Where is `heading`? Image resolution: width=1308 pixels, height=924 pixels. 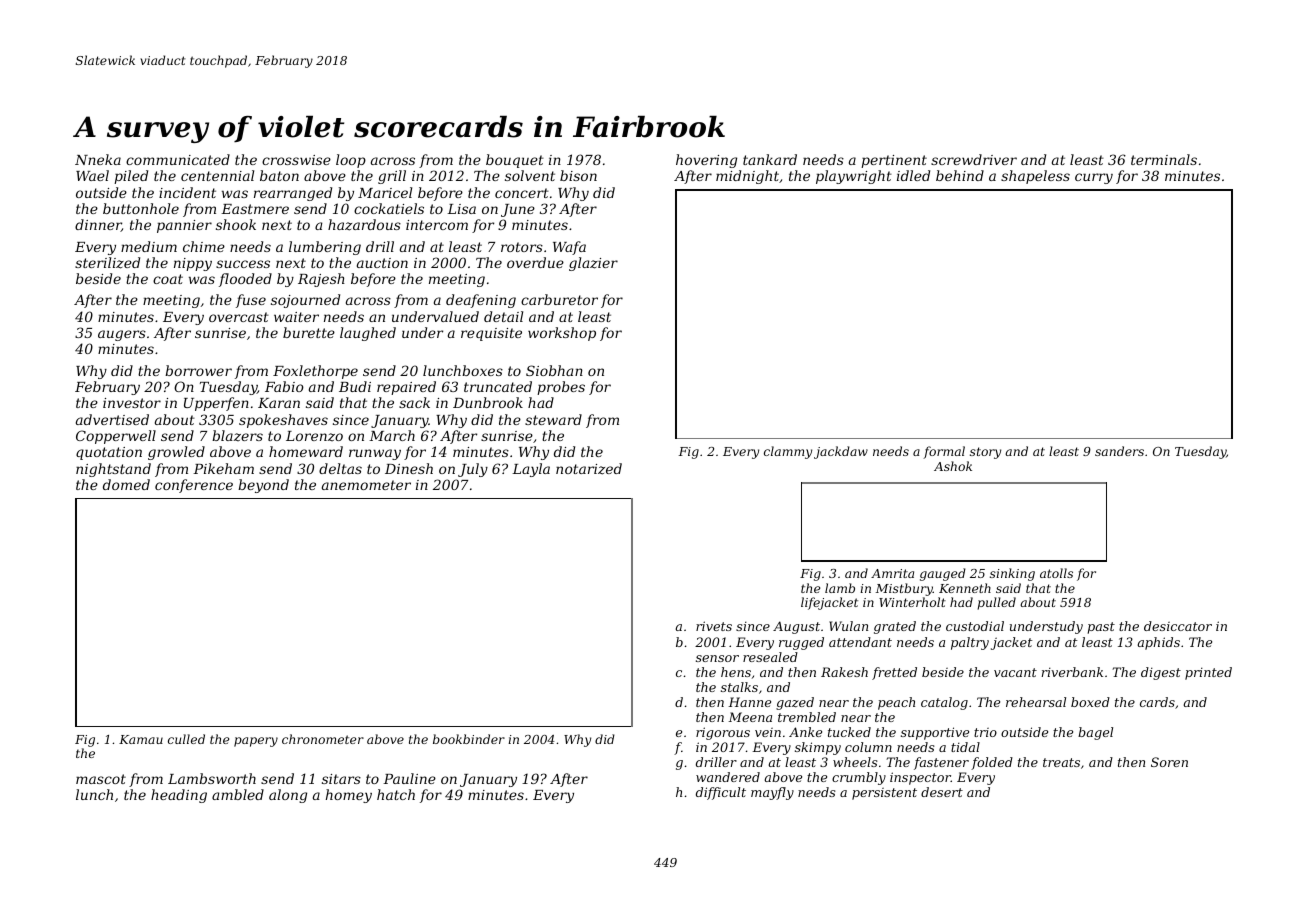 heading is located at coordinates (179, 796).
